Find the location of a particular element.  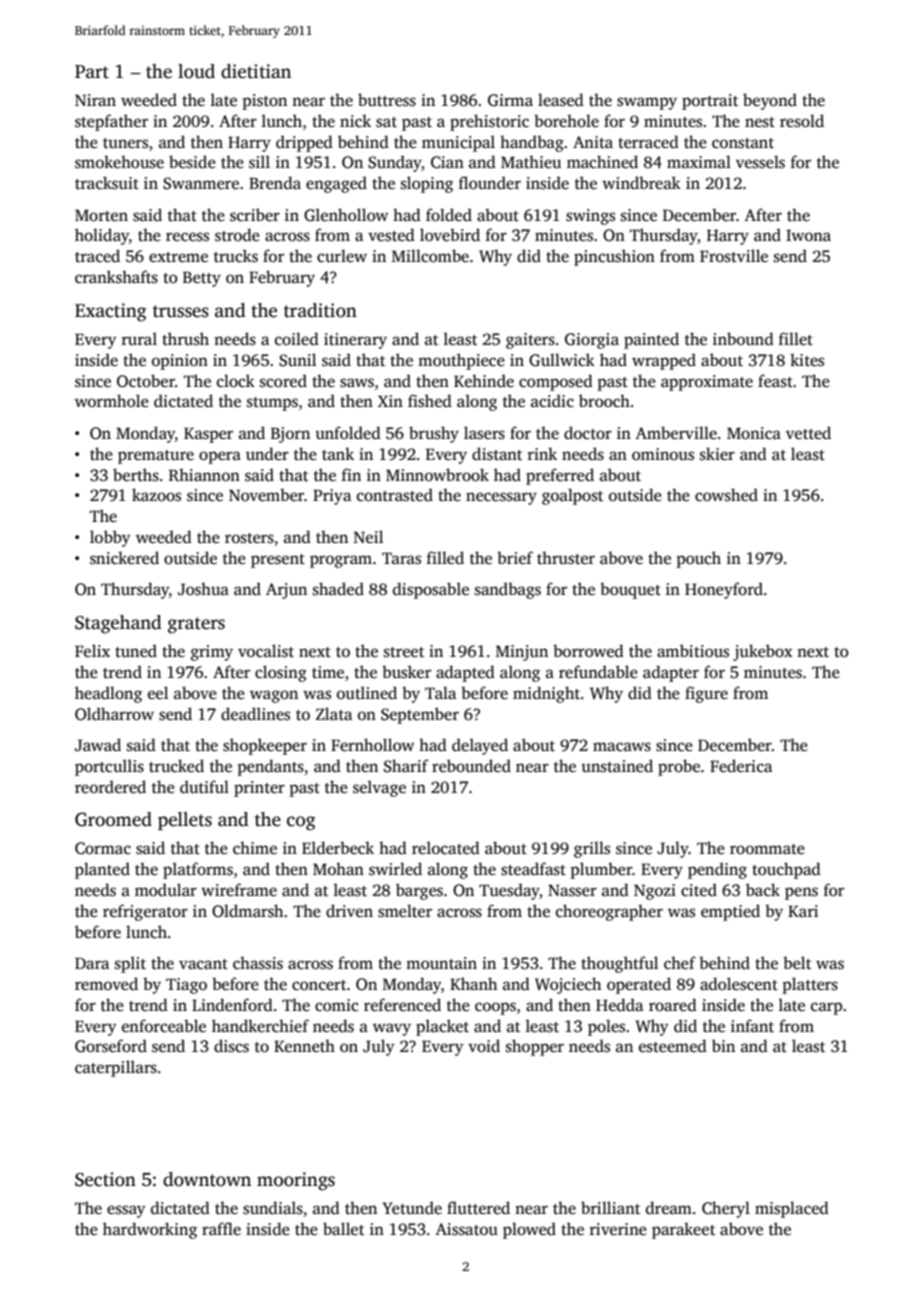

buttress is located at coordinates (387, 100).
